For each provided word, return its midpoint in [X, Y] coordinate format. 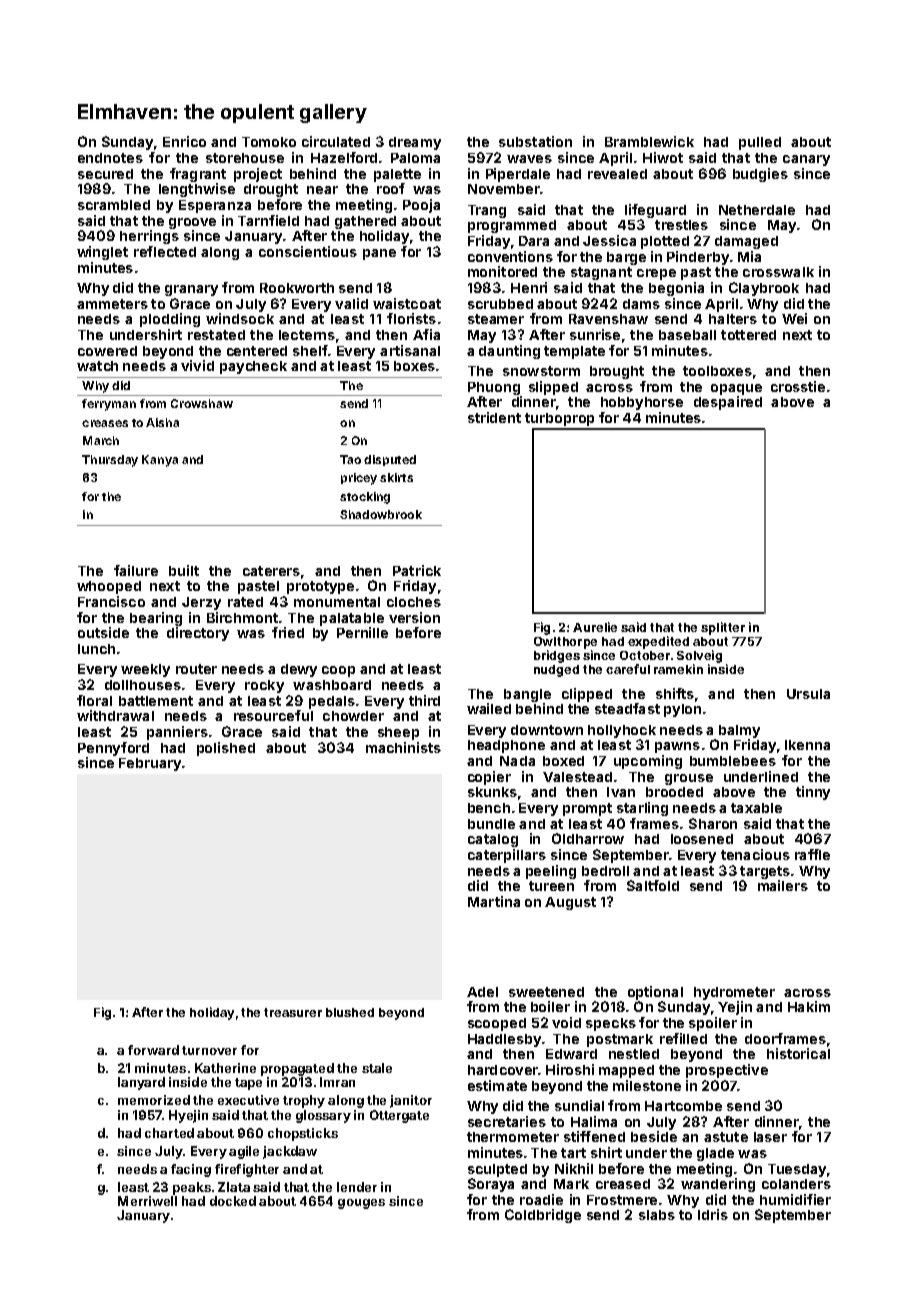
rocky [264, 686]
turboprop [559, 419]
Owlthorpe [565, 643]
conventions [510, 256]
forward [153, 1050]
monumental [337, 602]
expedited [658, 642]
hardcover [503, 1070]
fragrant [198, 175]
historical [798, 1053]
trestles [681, 225]
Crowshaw [202, 403]
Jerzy [201, 603]
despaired [728, 403]
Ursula [808, 694]
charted [169, 1133]
